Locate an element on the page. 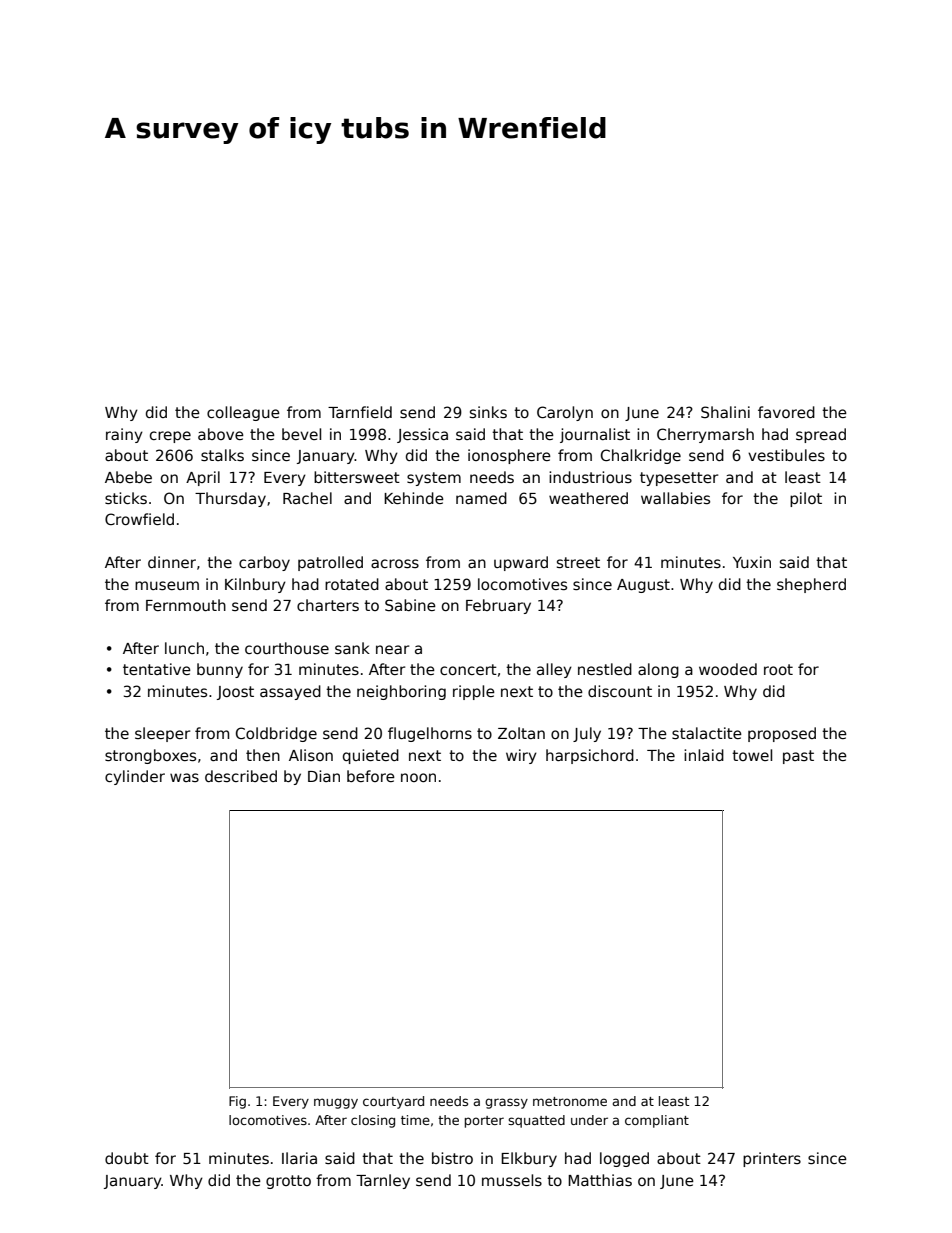 Image resolution: width=952 pixels, height=1233 pixels. Coldbridge is located at coordinates (276, 734).
